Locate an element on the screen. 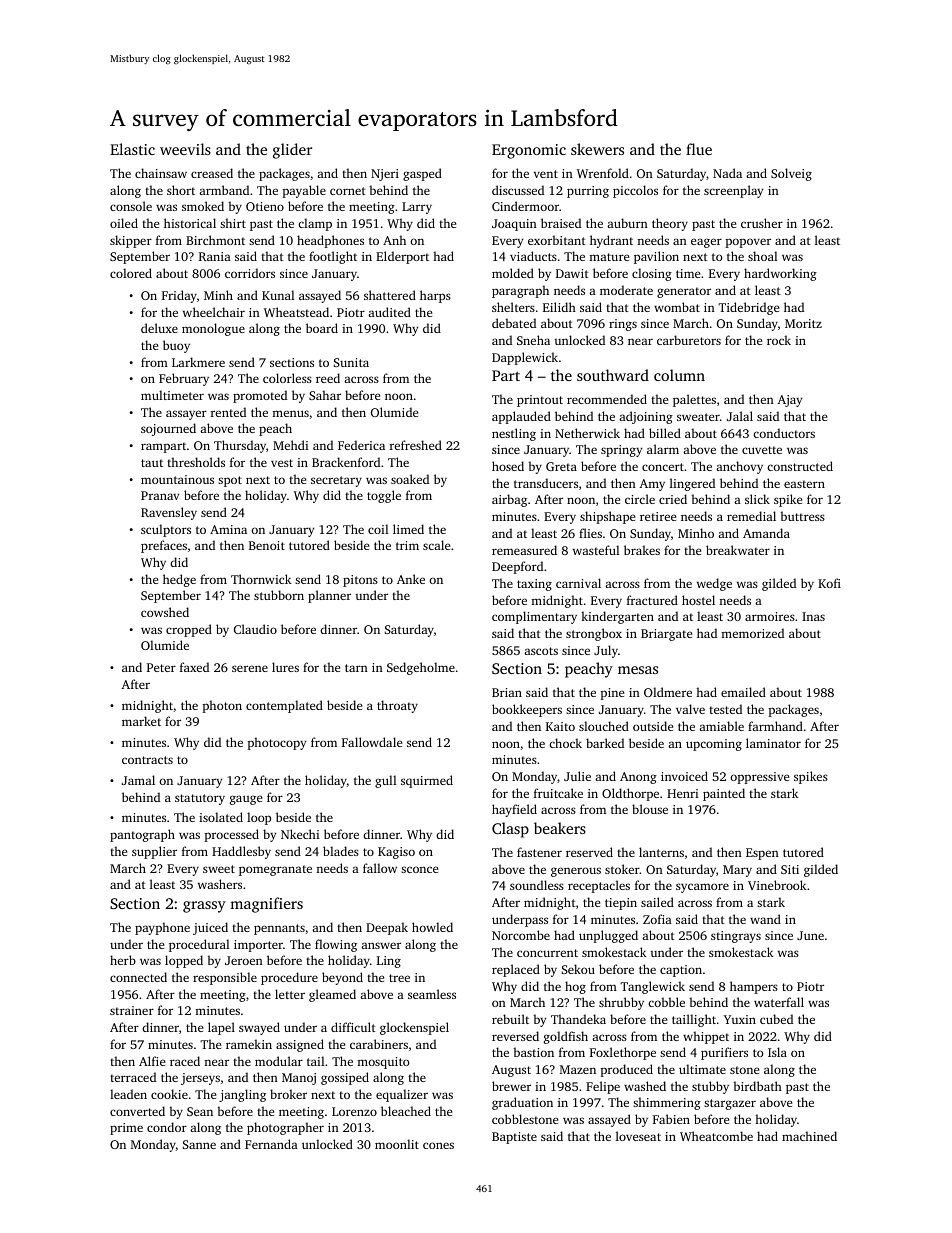  magnifiers is located at coordinates (266, 905).
